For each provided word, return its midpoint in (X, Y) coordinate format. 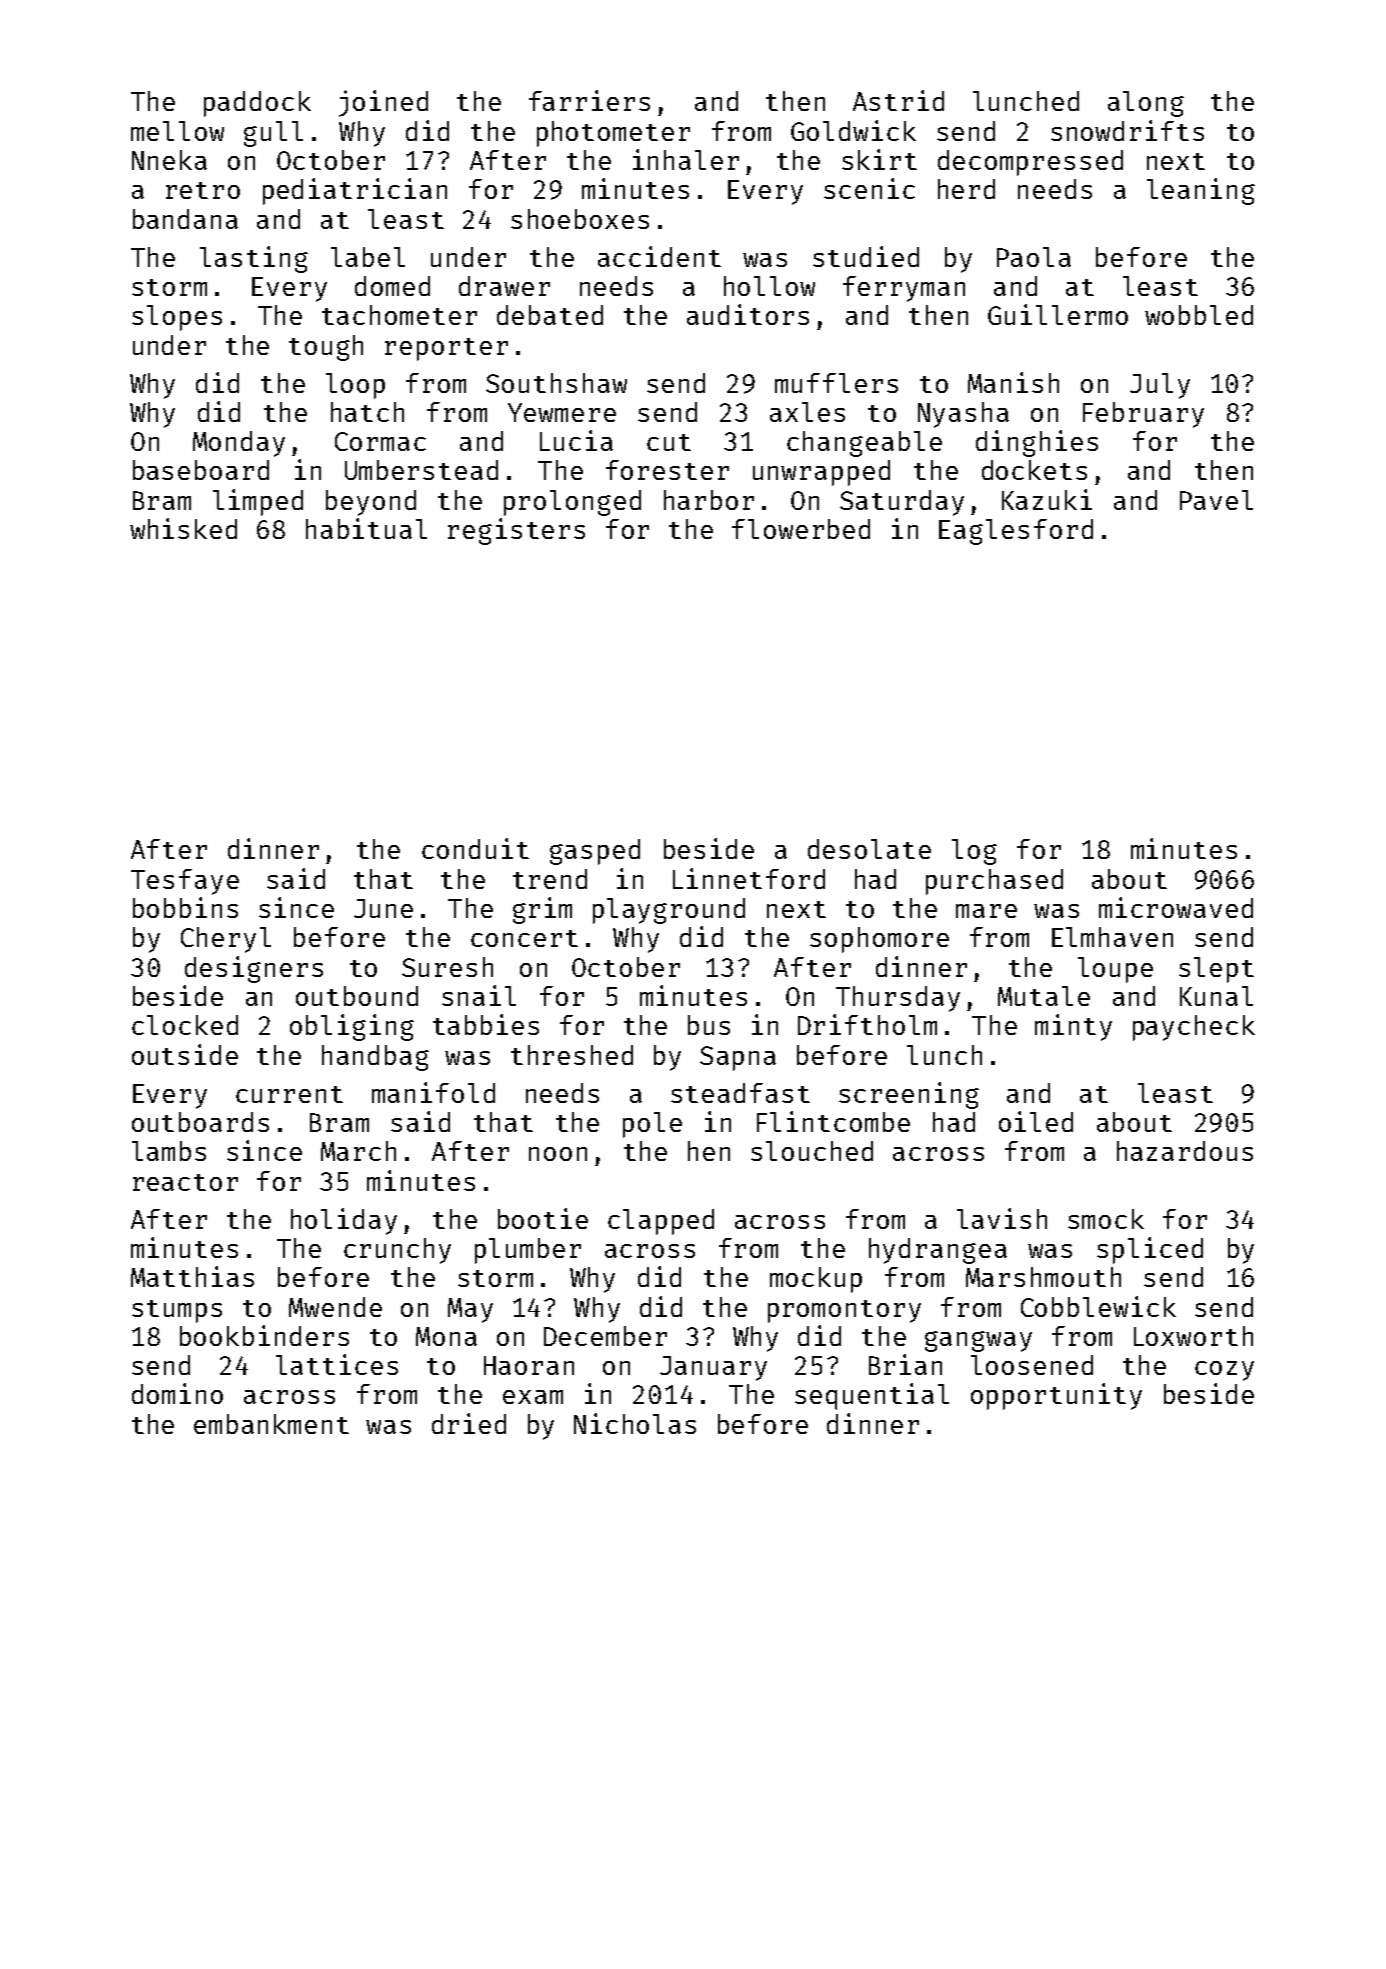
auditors (748, 314)
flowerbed (801, 529)
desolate (869, 849)
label (368, 257)
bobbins (185, 907)
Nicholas (635, 1423)
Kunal (1216, 996)
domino (177, 1393)
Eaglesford (1016, 532)
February (1143, 415)
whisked (183, 528)
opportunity (1056, 1396)
